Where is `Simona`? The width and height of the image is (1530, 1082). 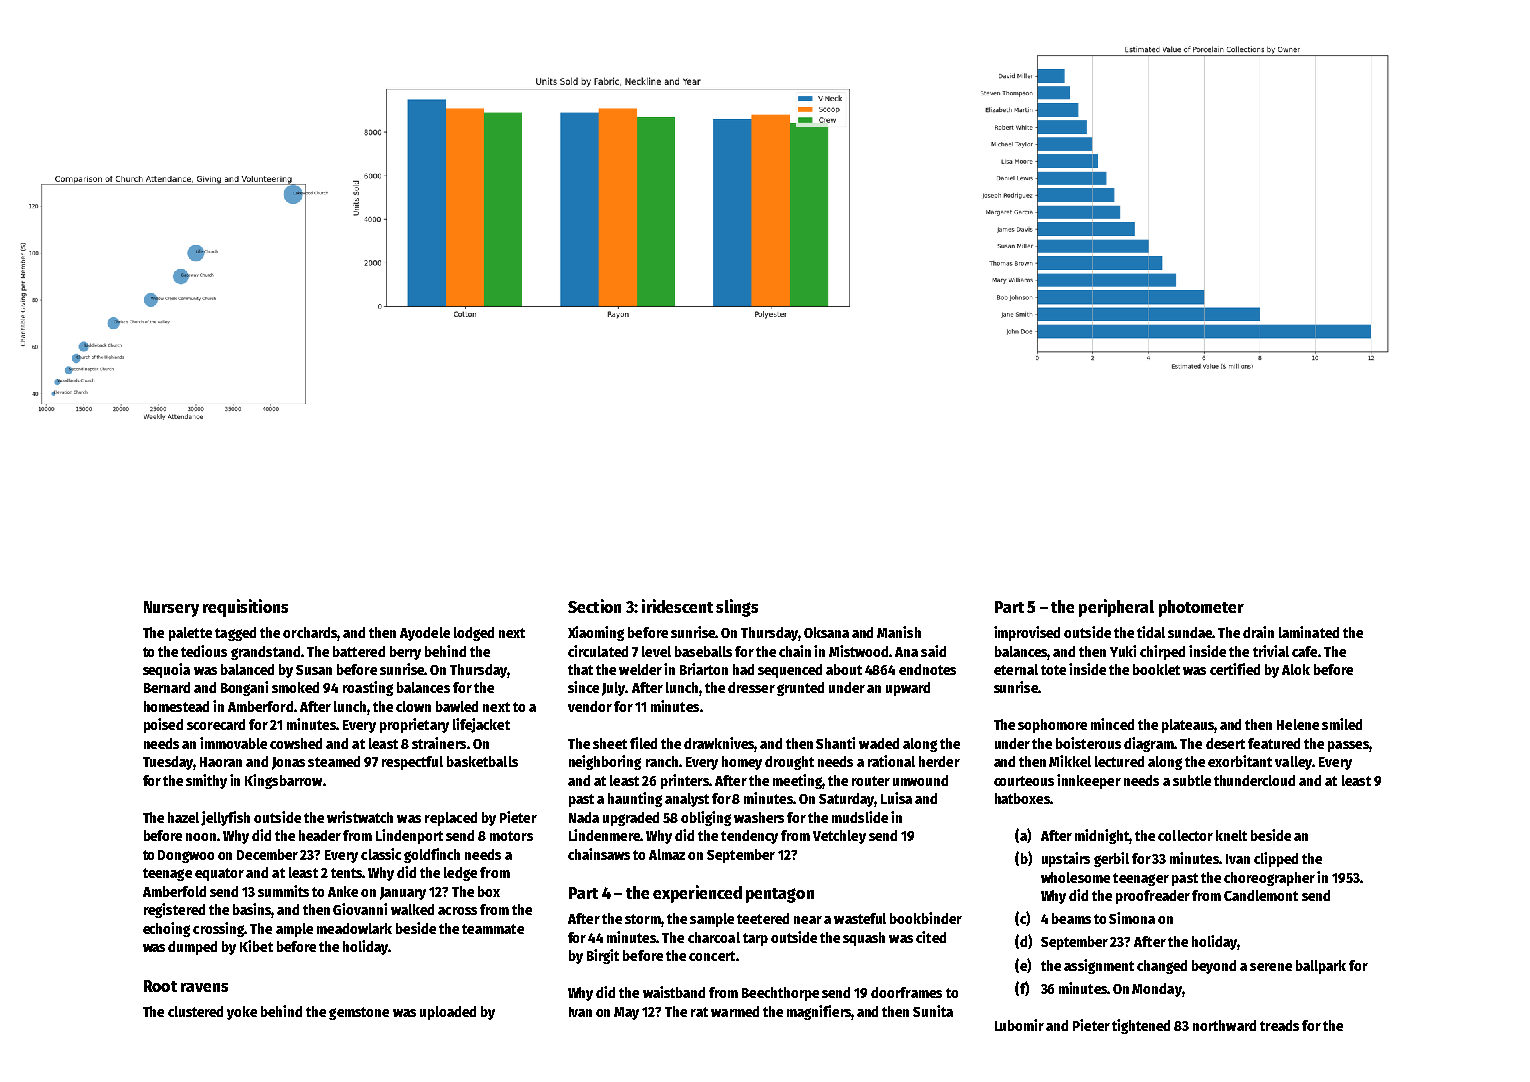 Simona is located at coordinates (1132, 918).
